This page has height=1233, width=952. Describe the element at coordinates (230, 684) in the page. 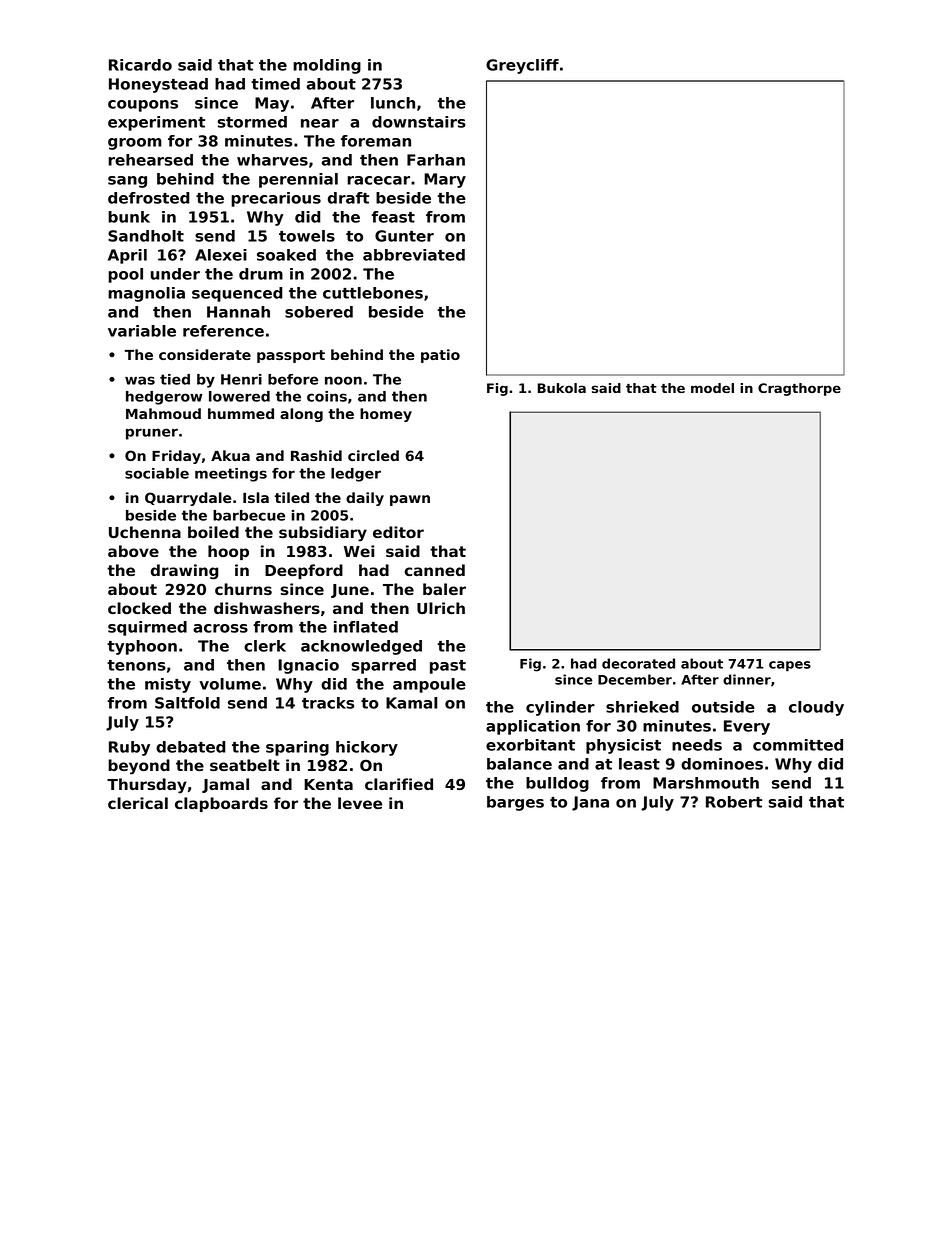

I see `volume` at that location.
